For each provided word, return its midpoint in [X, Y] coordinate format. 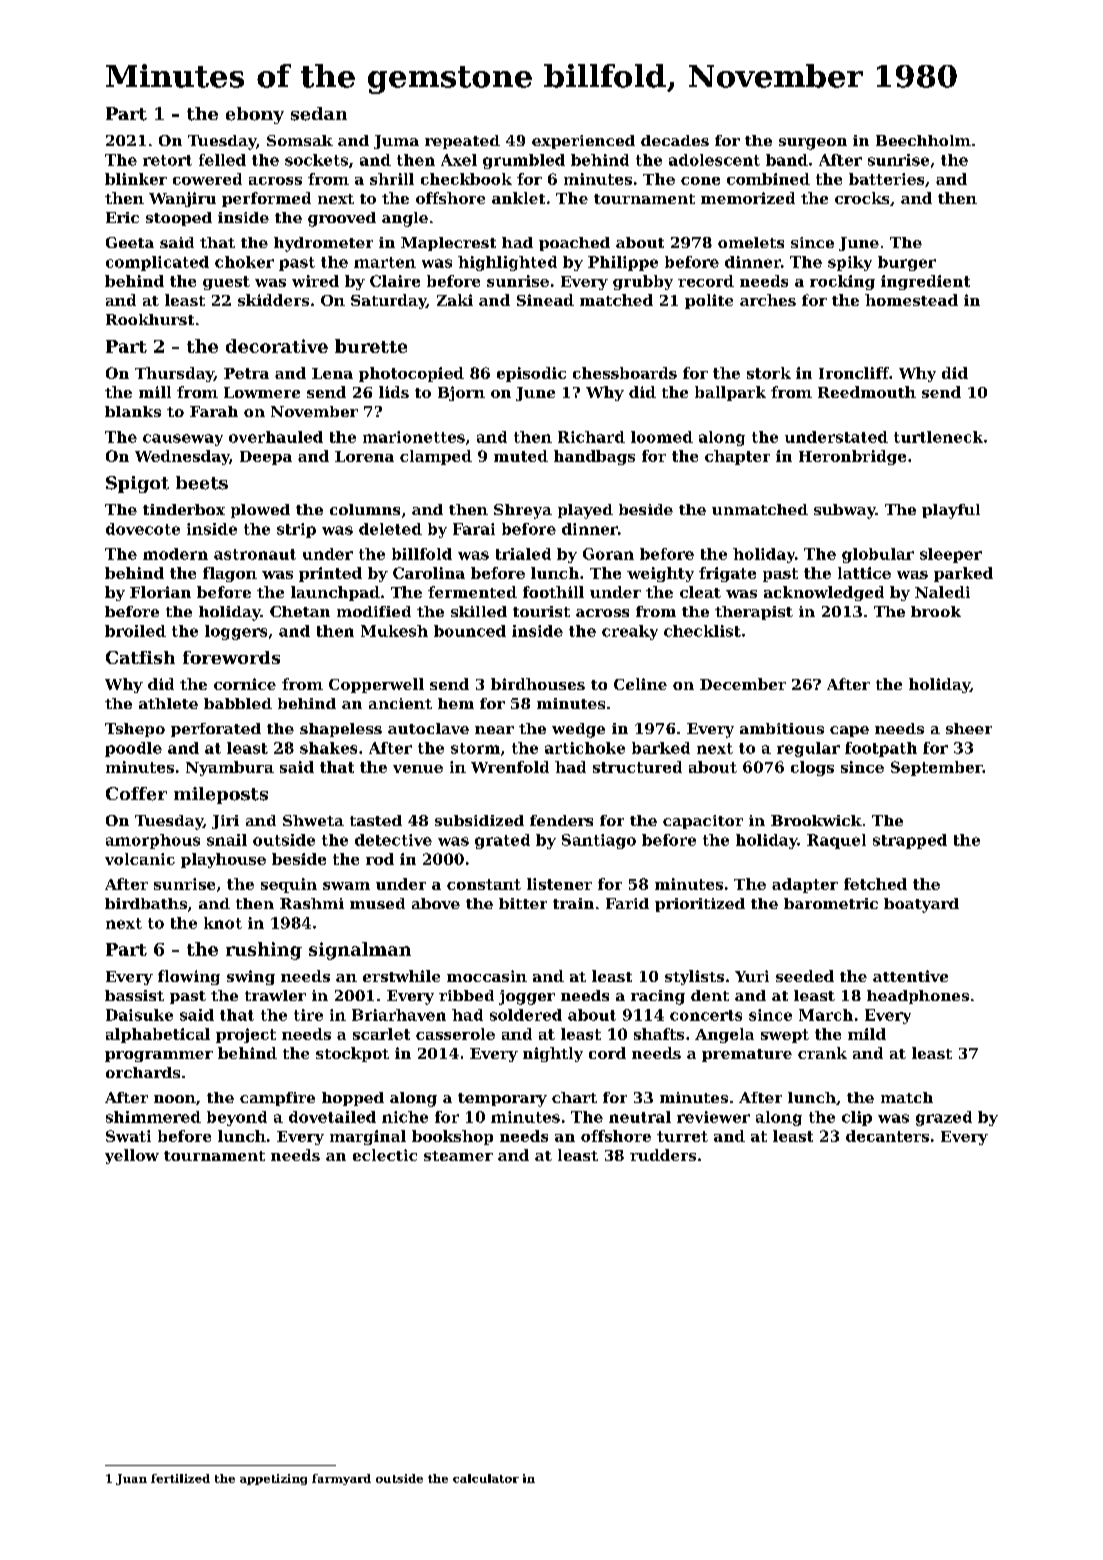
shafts [659, 1034]
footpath [881, 749]
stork [769, 373]
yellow [132, 1156]
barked [661, 748]
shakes [328, 748]
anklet [518, 198]
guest [226, 283]
